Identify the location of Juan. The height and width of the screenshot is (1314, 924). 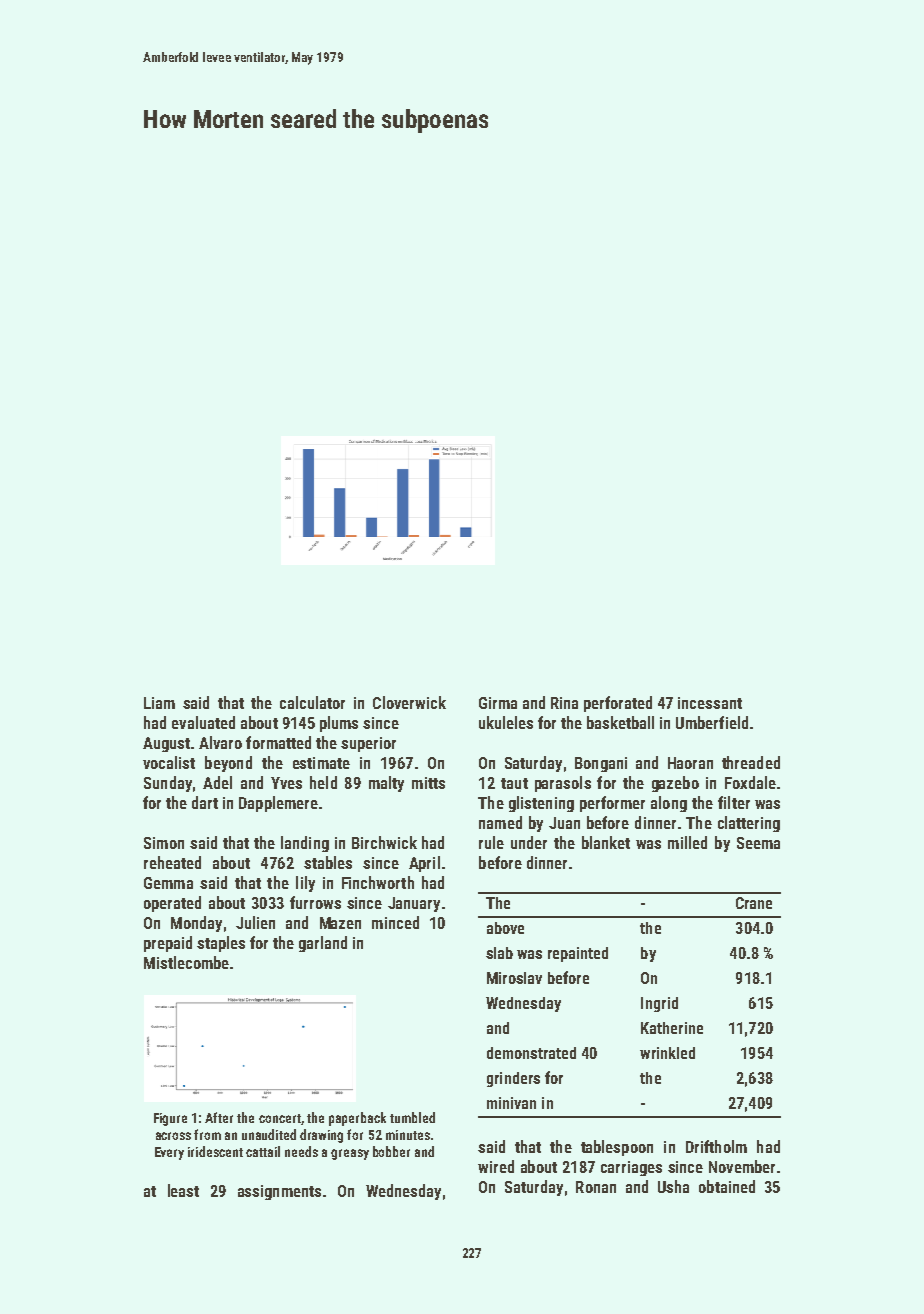
(564, 823).
